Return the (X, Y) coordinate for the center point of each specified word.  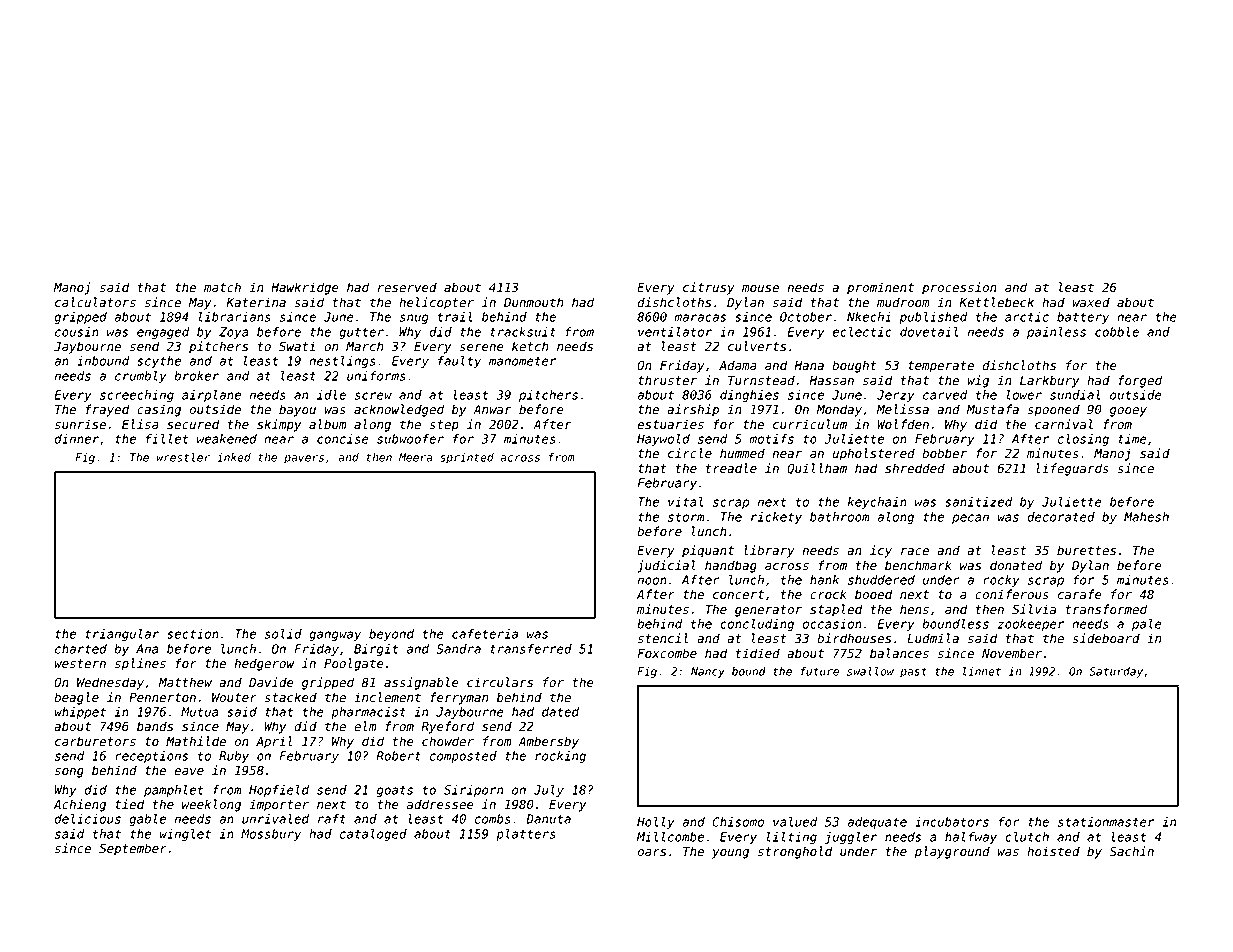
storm (686, 517)
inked (234, 457)
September (133, 849)
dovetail (929, 332)
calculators (95, 302)
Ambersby (548, 742)
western (80, 664)
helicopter (436, 303)
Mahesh (1146, 517)
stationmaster (1106, 822)
